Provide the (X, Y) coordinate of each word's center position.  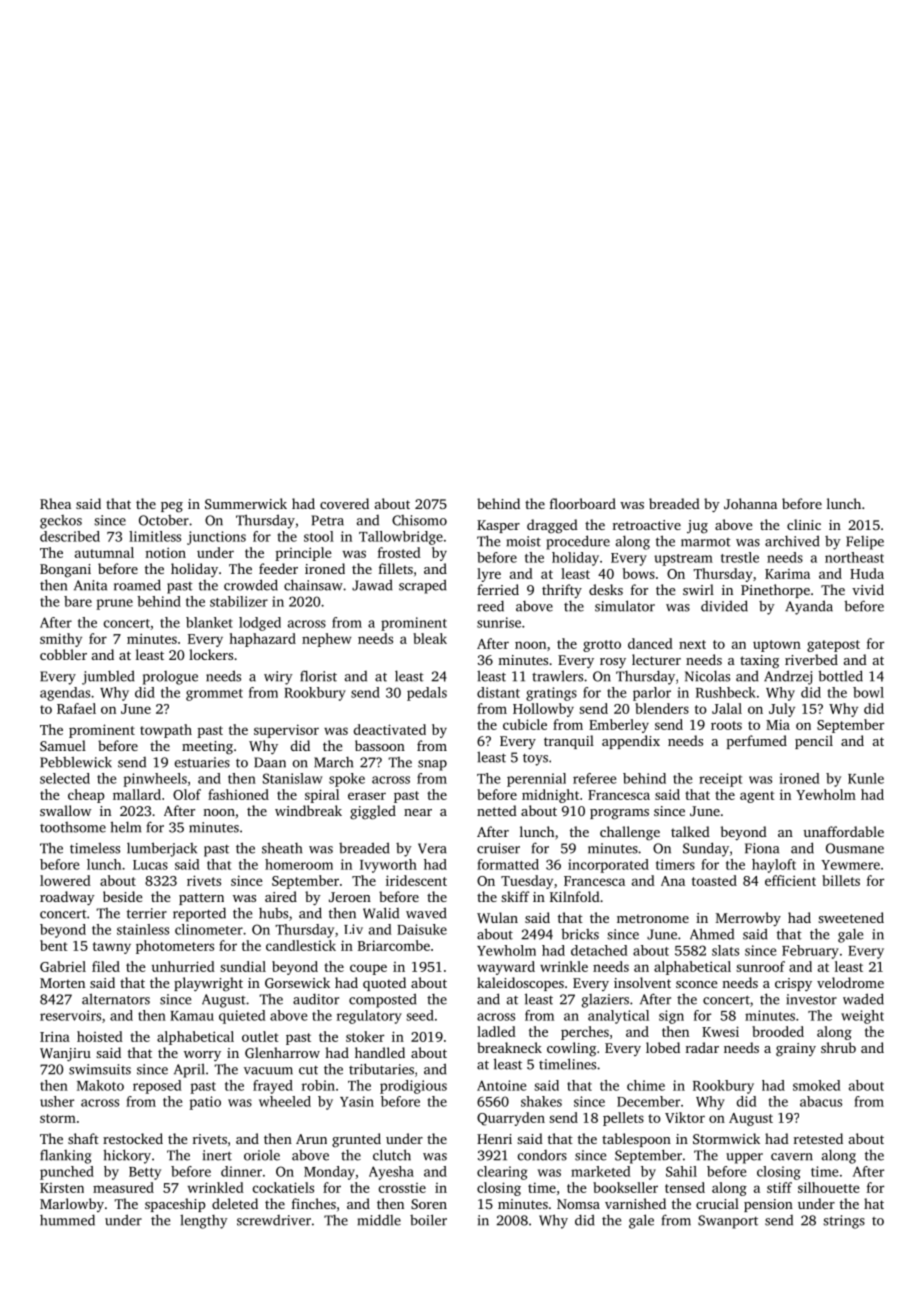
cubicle (525, 724)
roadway (67, 898)
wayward (506, 968)
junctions (216, 538)
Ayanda (809, 607)
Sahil (681, 1171)
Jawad (372, 585)
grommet (214, 695)
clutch (392, 1155)
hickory (127, 1156)
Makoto (100, 1085)
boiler (428, 1220)
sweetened (851, 917)
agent (757, 797)
